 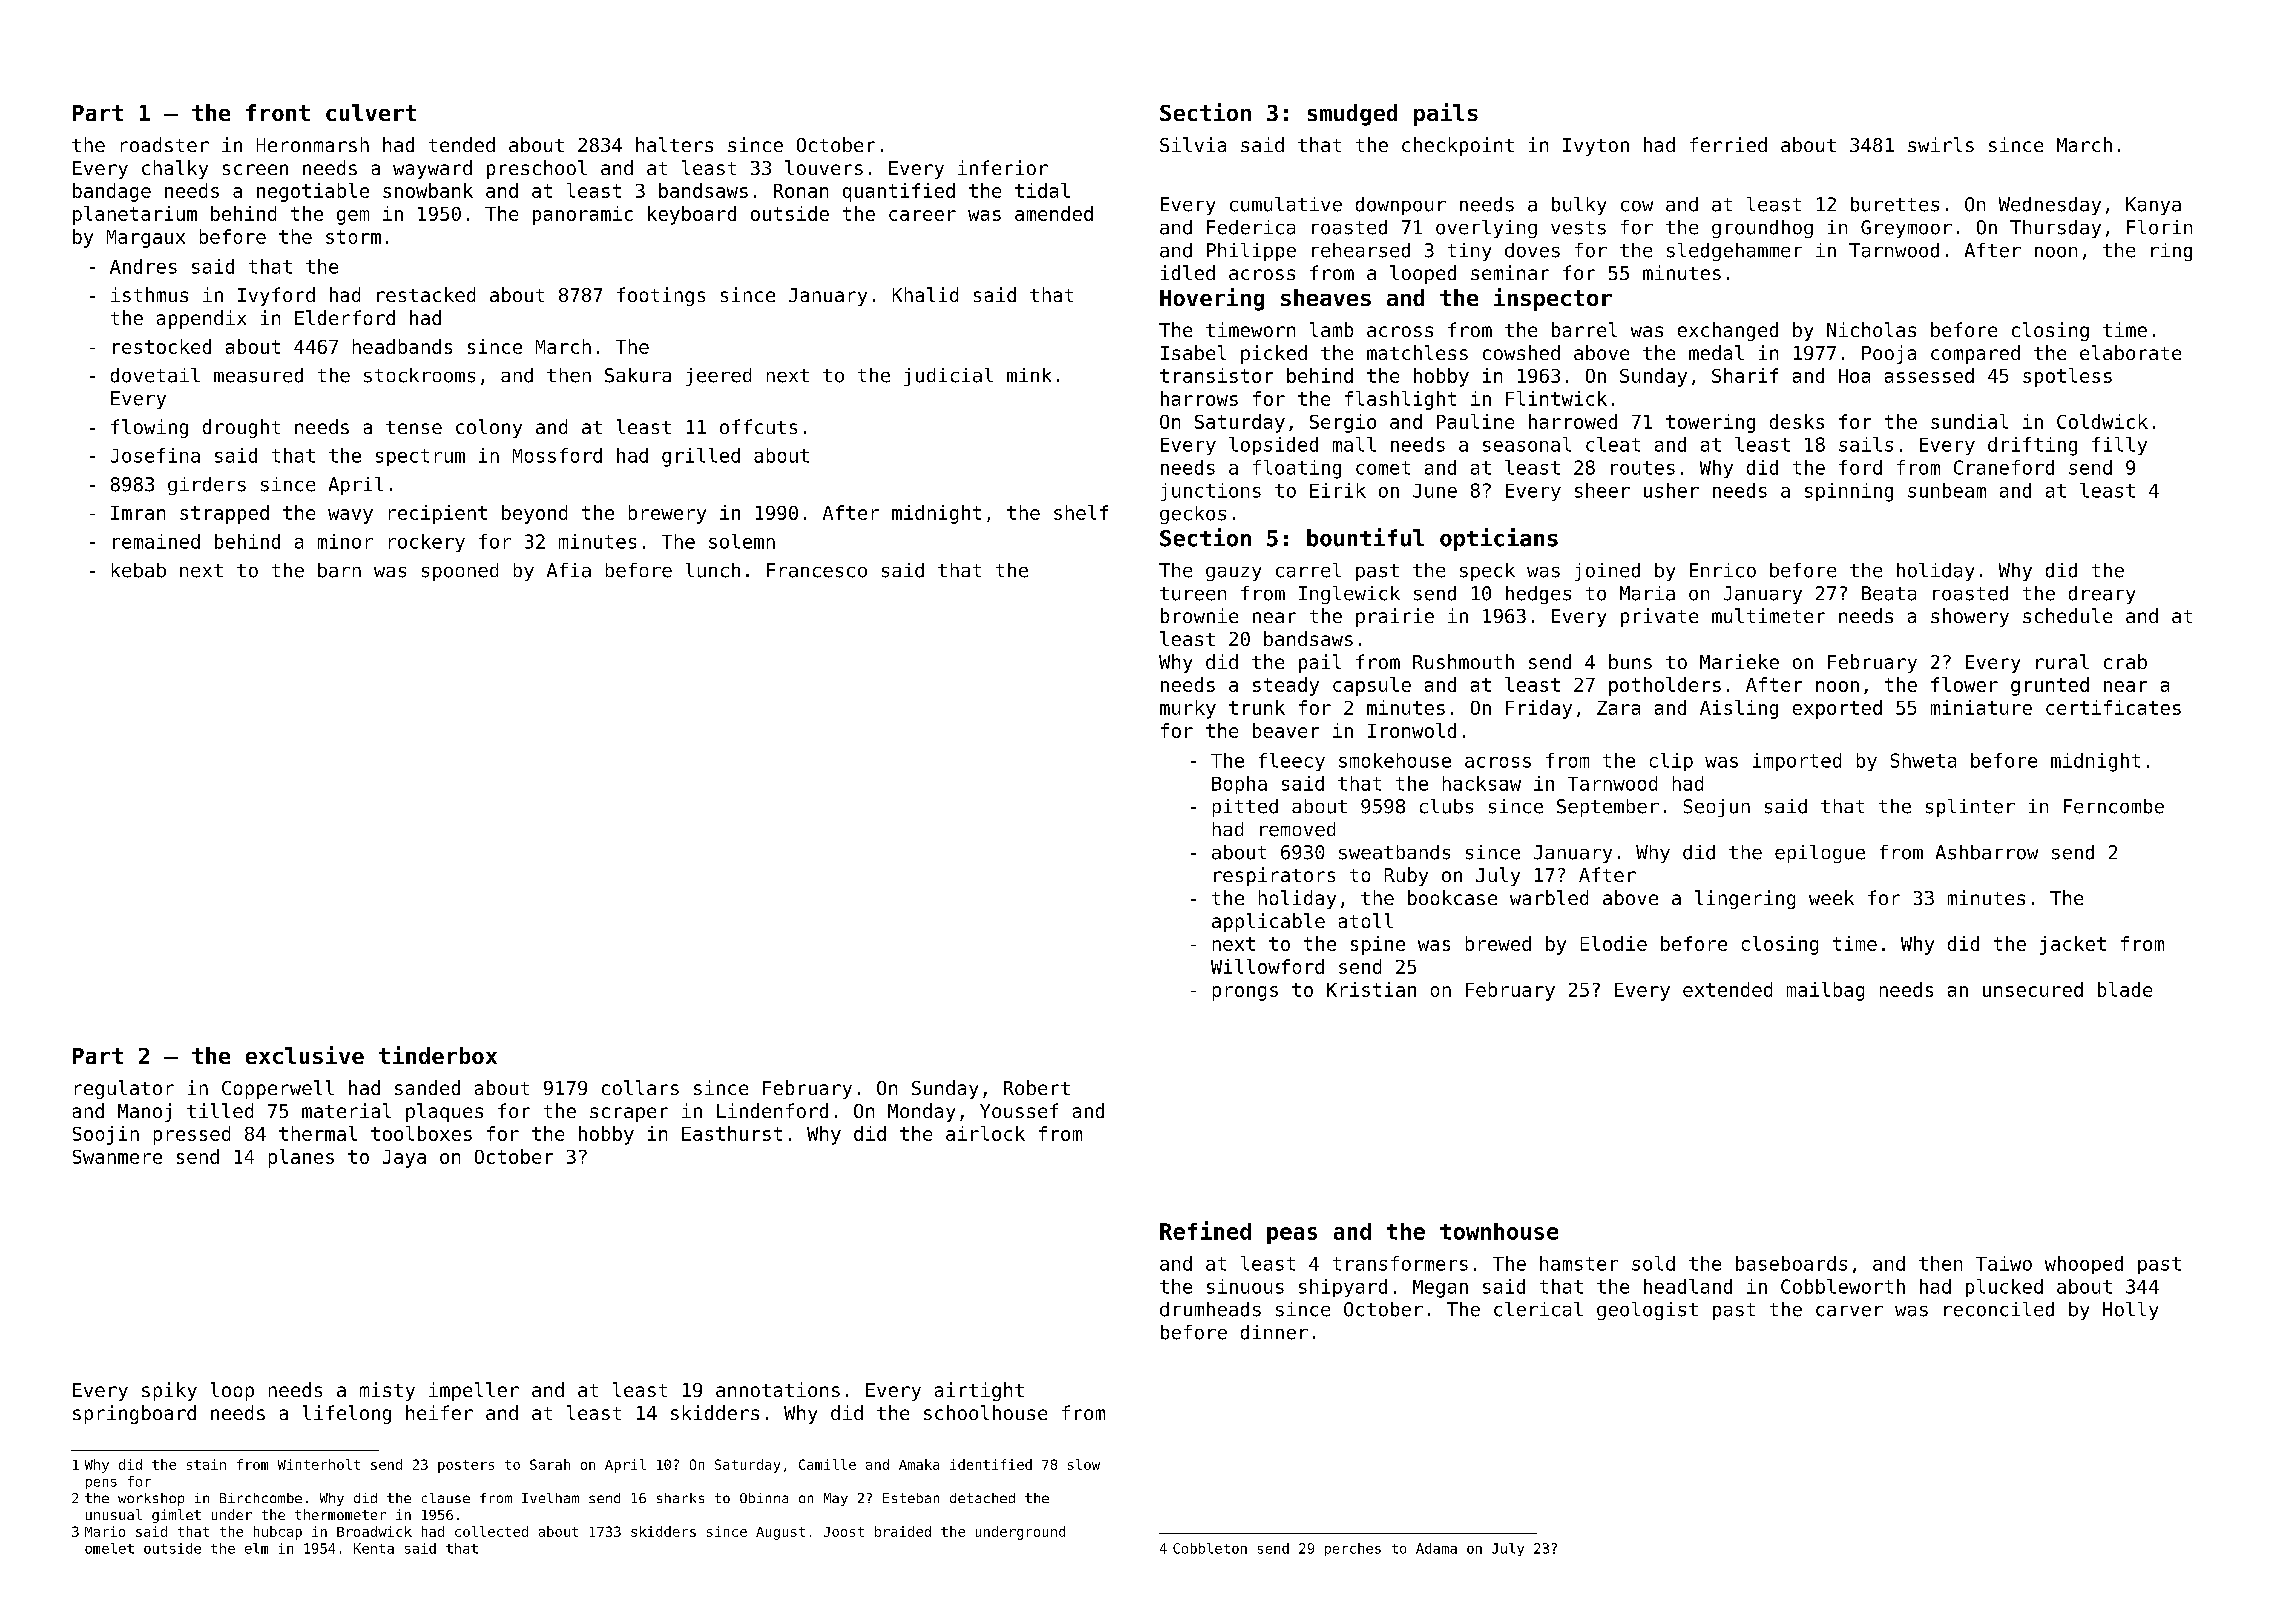 What do you see at coordinates (1825, 991) in the screenshot?
I see `mailbag` at bounding box center [1825, 991].
